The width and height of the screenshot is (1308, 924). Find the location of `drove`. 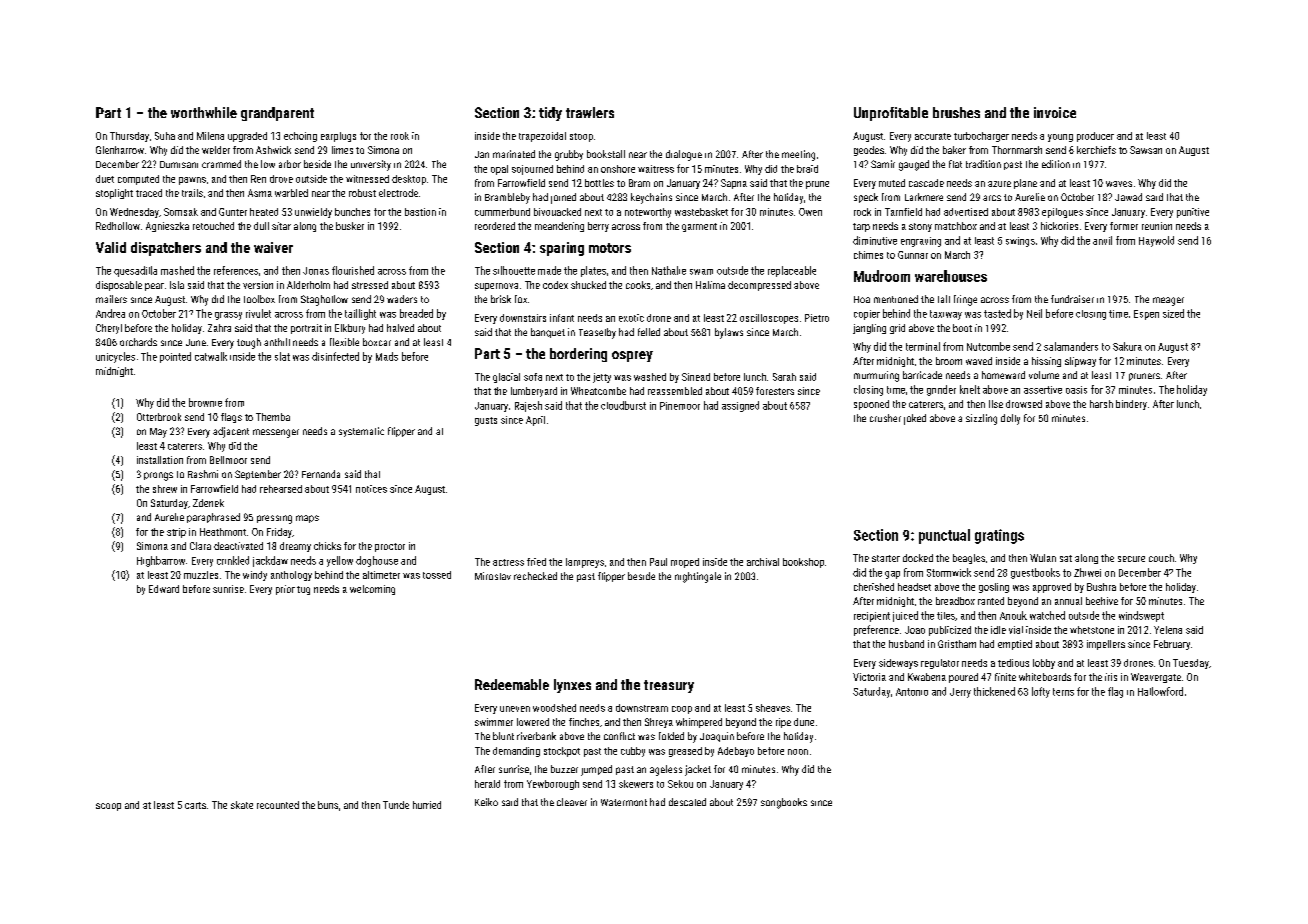

drove is located at coordinates (281, 179).
